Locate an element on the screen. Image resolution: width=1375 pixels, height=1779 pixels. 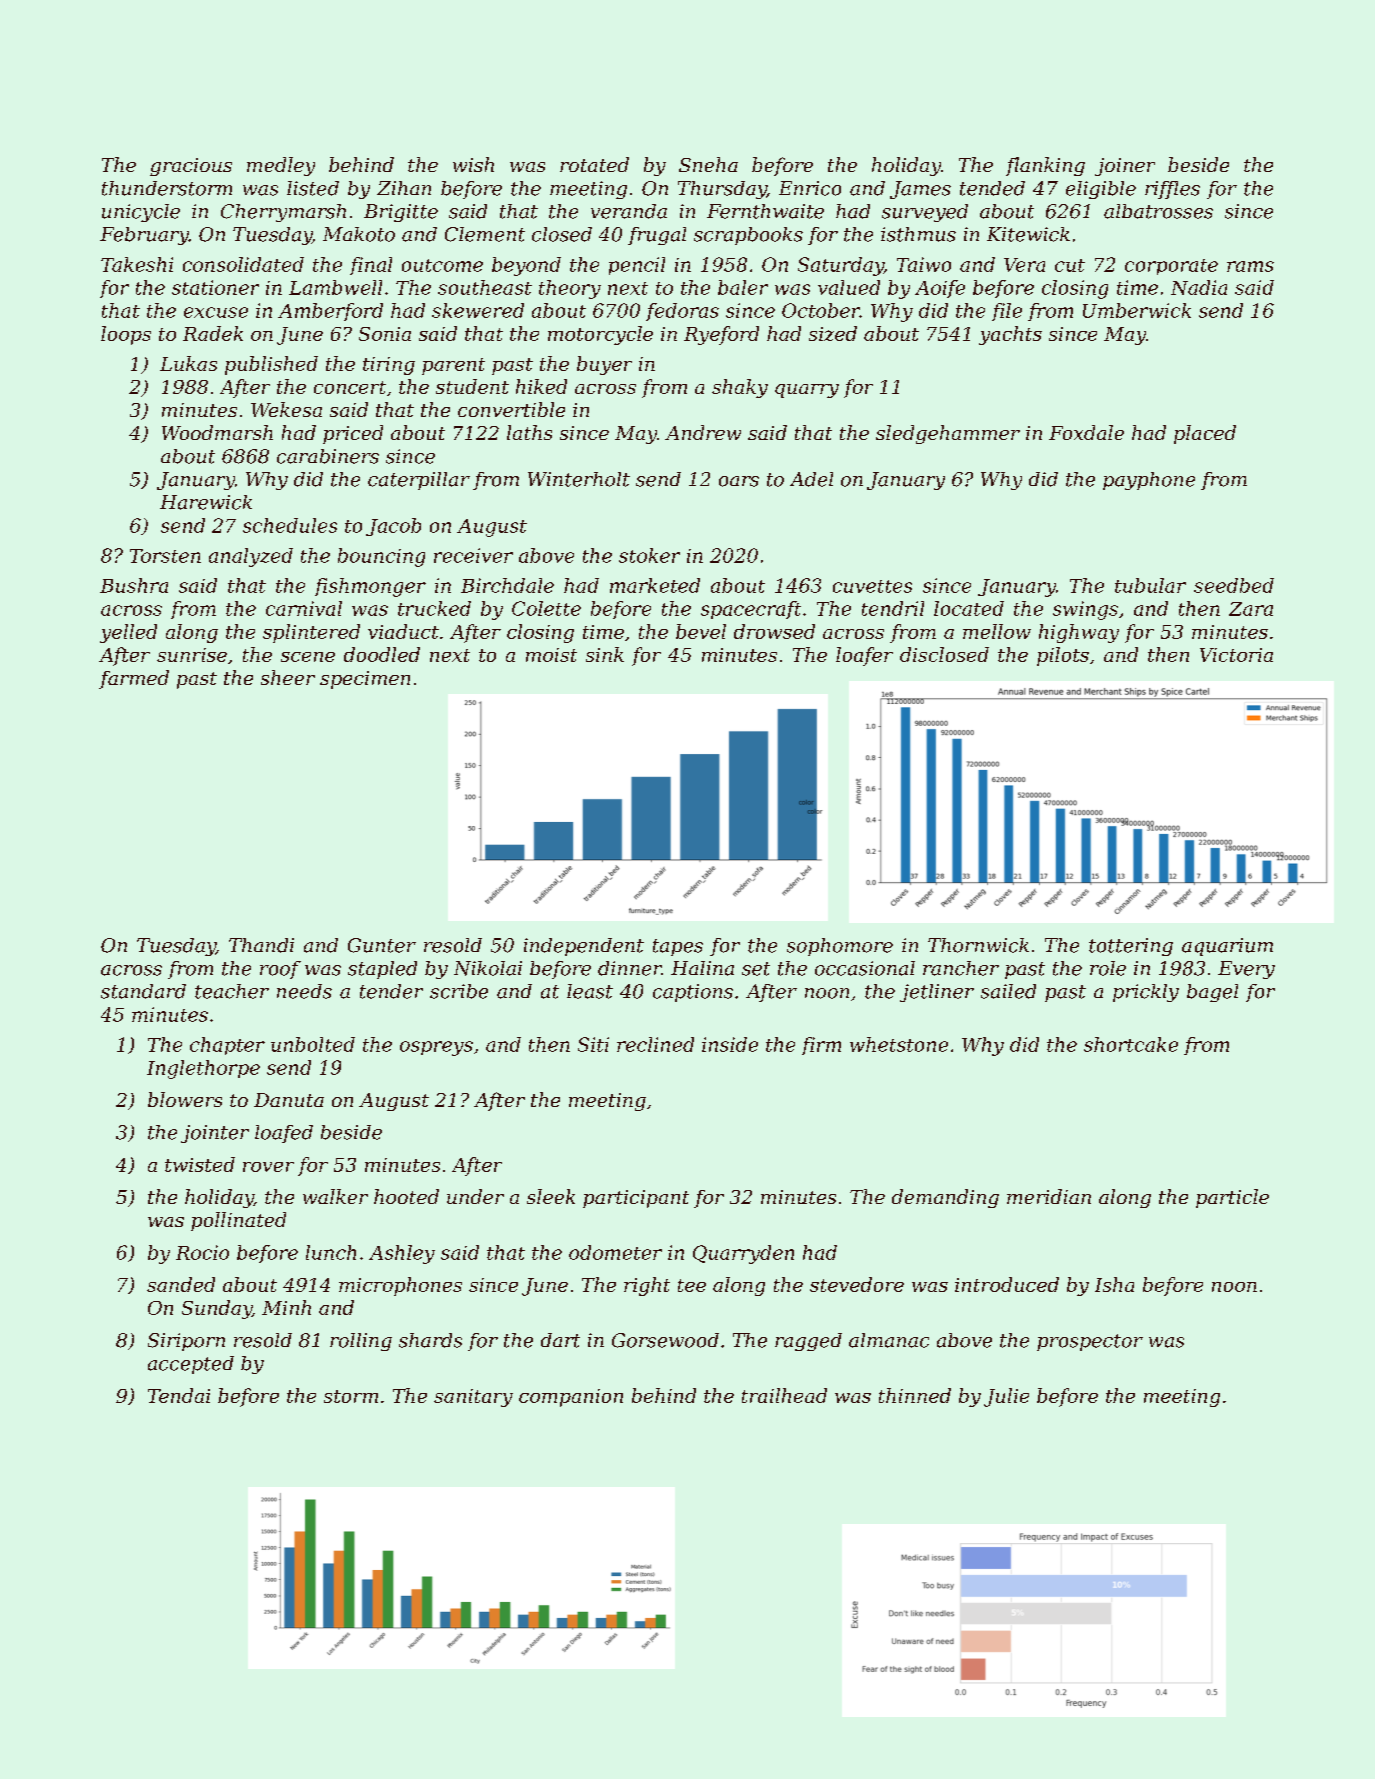
microphones is located at coordinates (400, 1286).
